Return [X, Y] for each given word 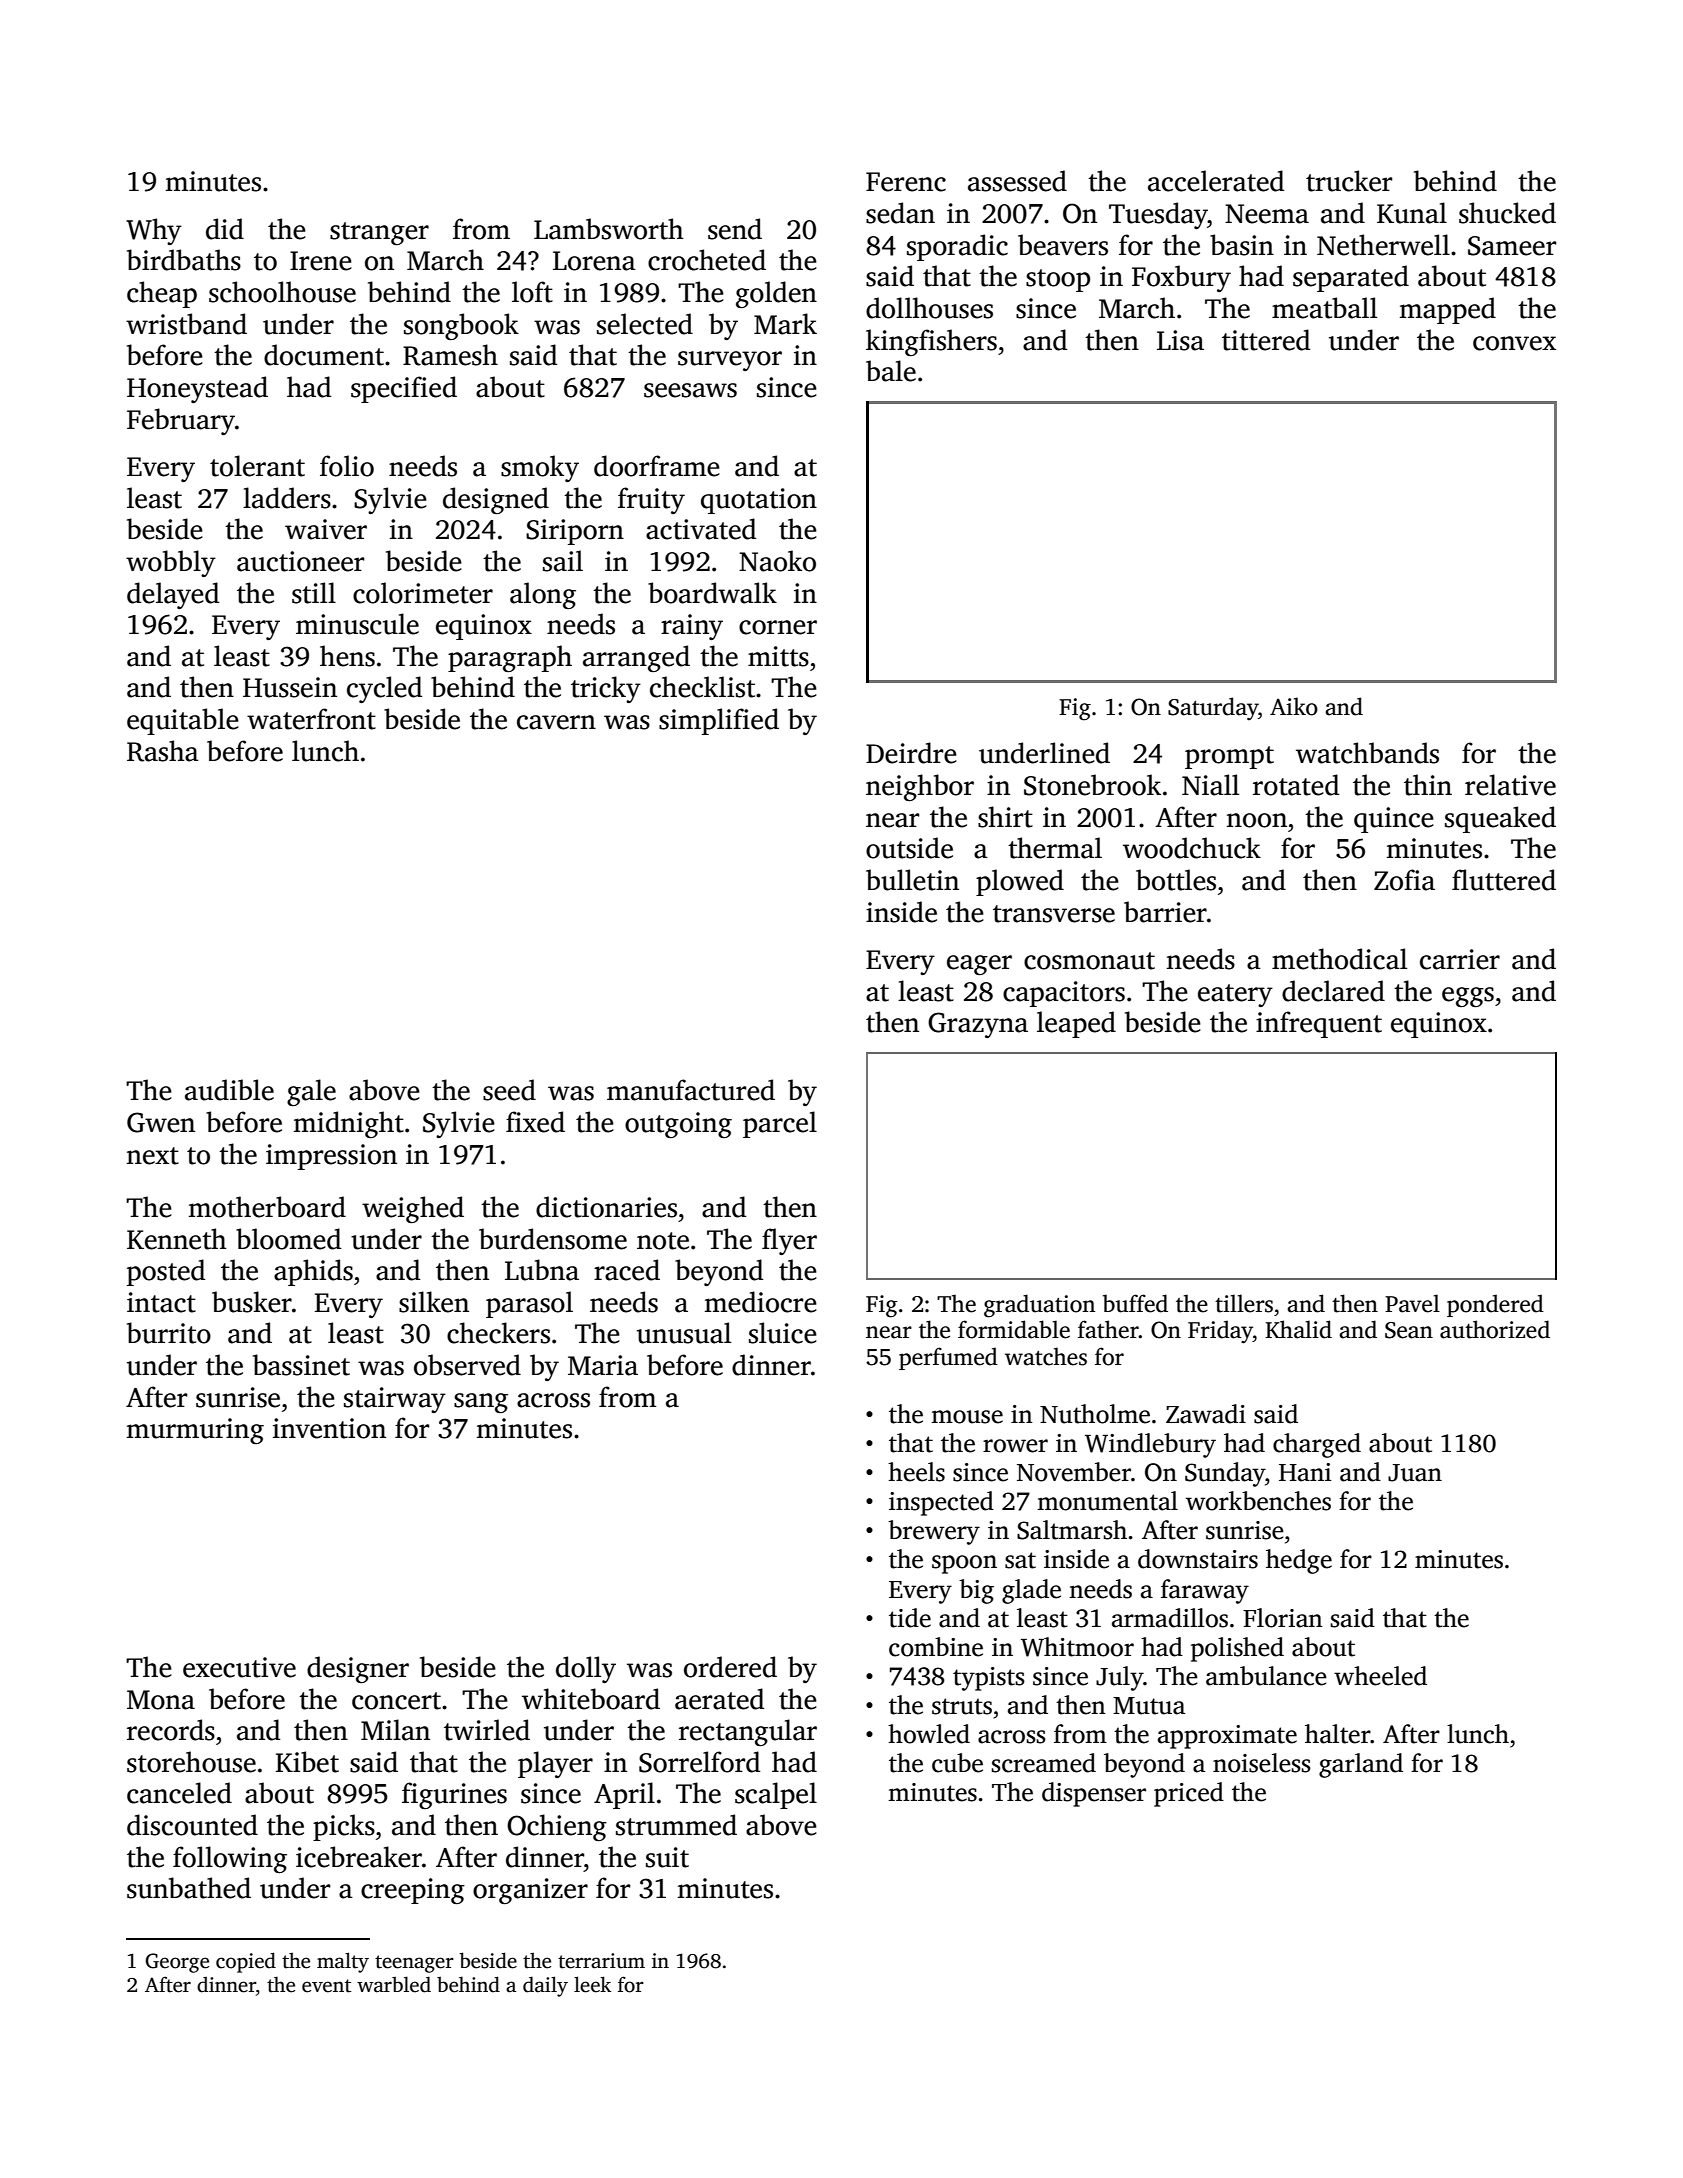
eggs [1468, 997]
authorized [1495, 1329]
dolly [586, 1669]
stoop [1058, 280]
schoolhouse [282, 292]
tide [910, 1618]
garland [1361, 1765]
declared [1333, 991]
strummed [676, 1825]
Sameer [1512, 246]
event [326, 1986]
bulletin [912, 880]
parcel [780, 1124]
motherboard [267, 1207]
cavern [556, 722]
